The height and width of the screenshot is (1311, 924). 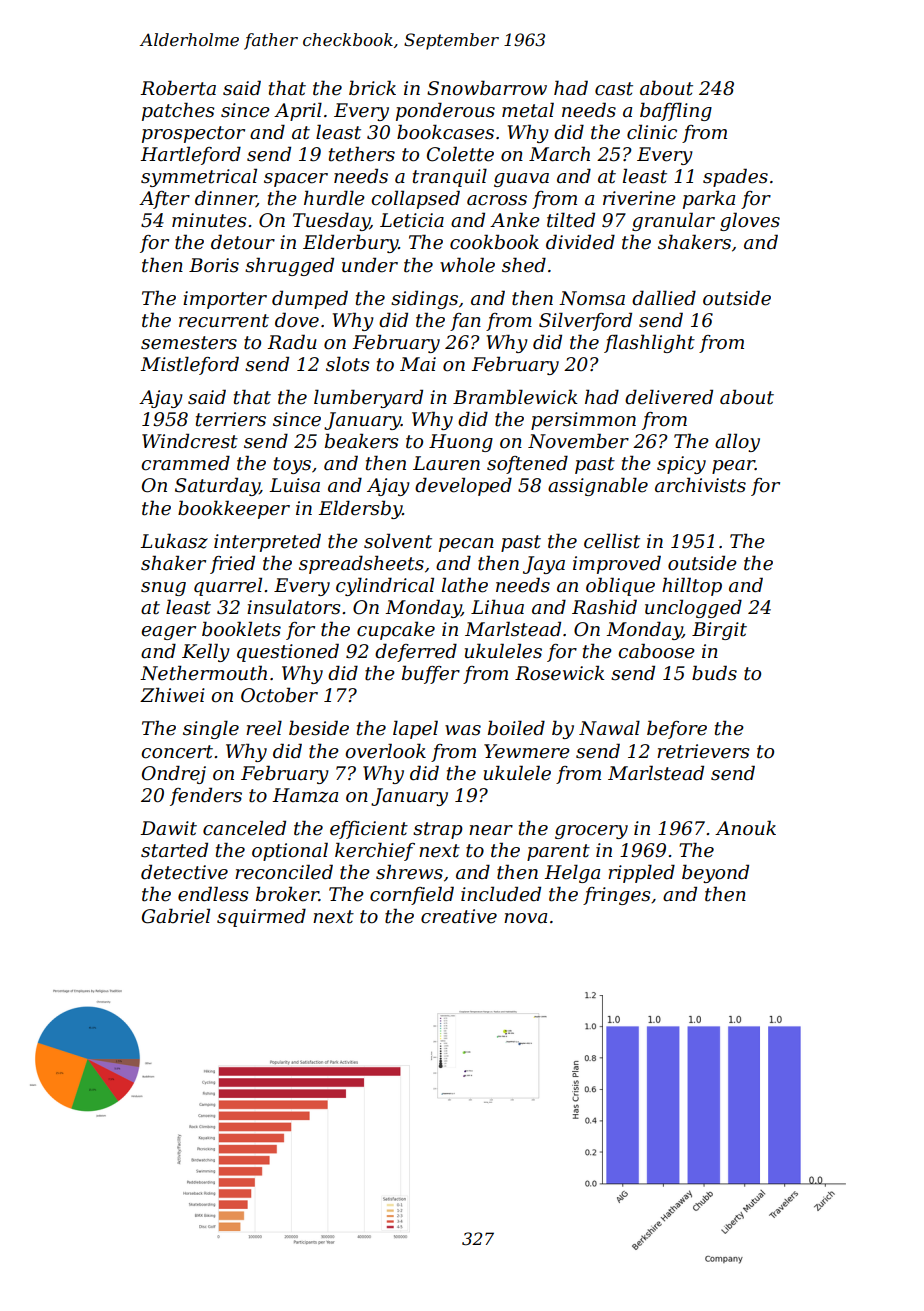 I want to click on solvent, so click(x=398, y=541).
